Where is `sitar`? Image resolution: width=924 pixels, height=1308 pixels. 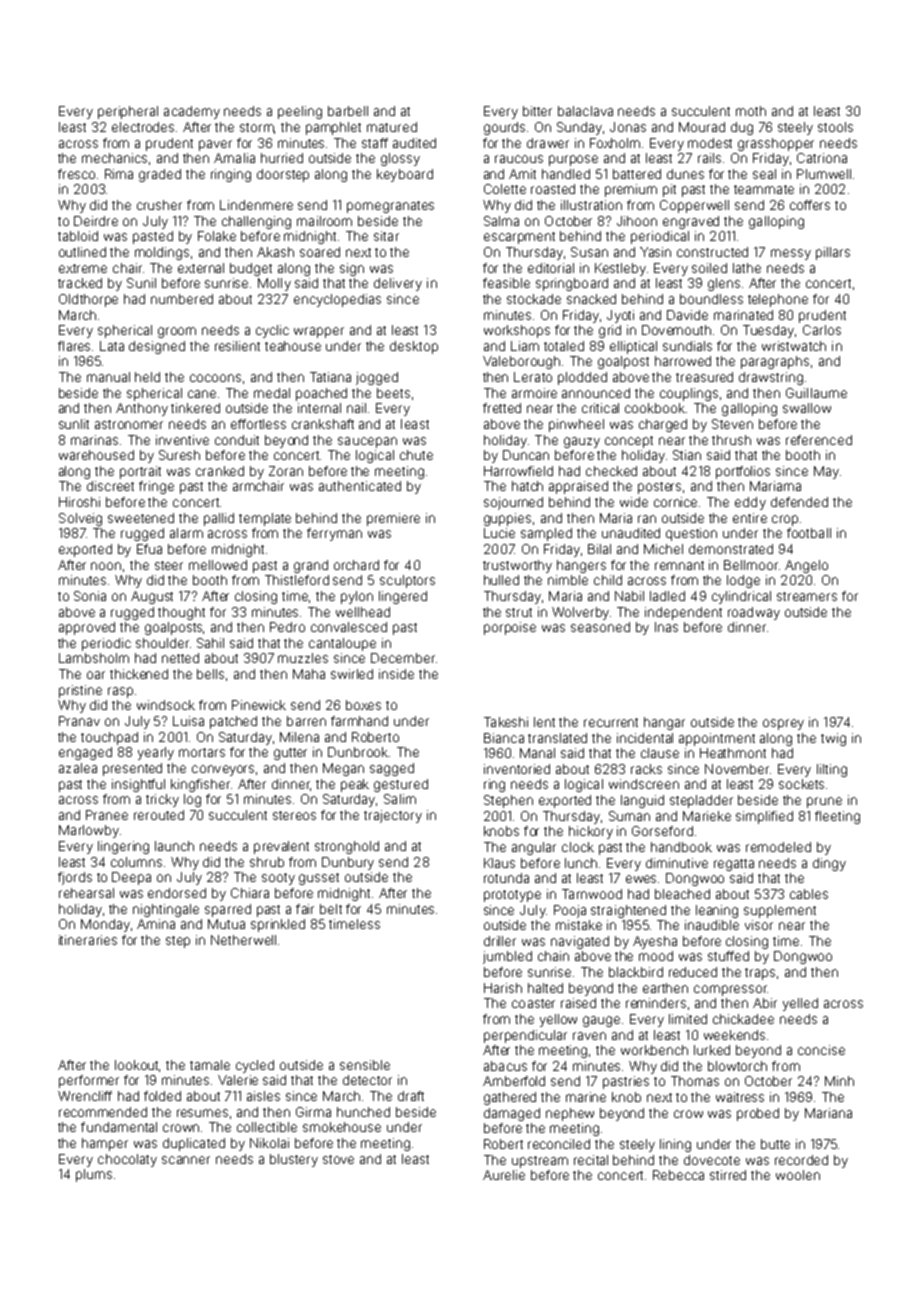
sitar is located at coordinates (386, 236).
